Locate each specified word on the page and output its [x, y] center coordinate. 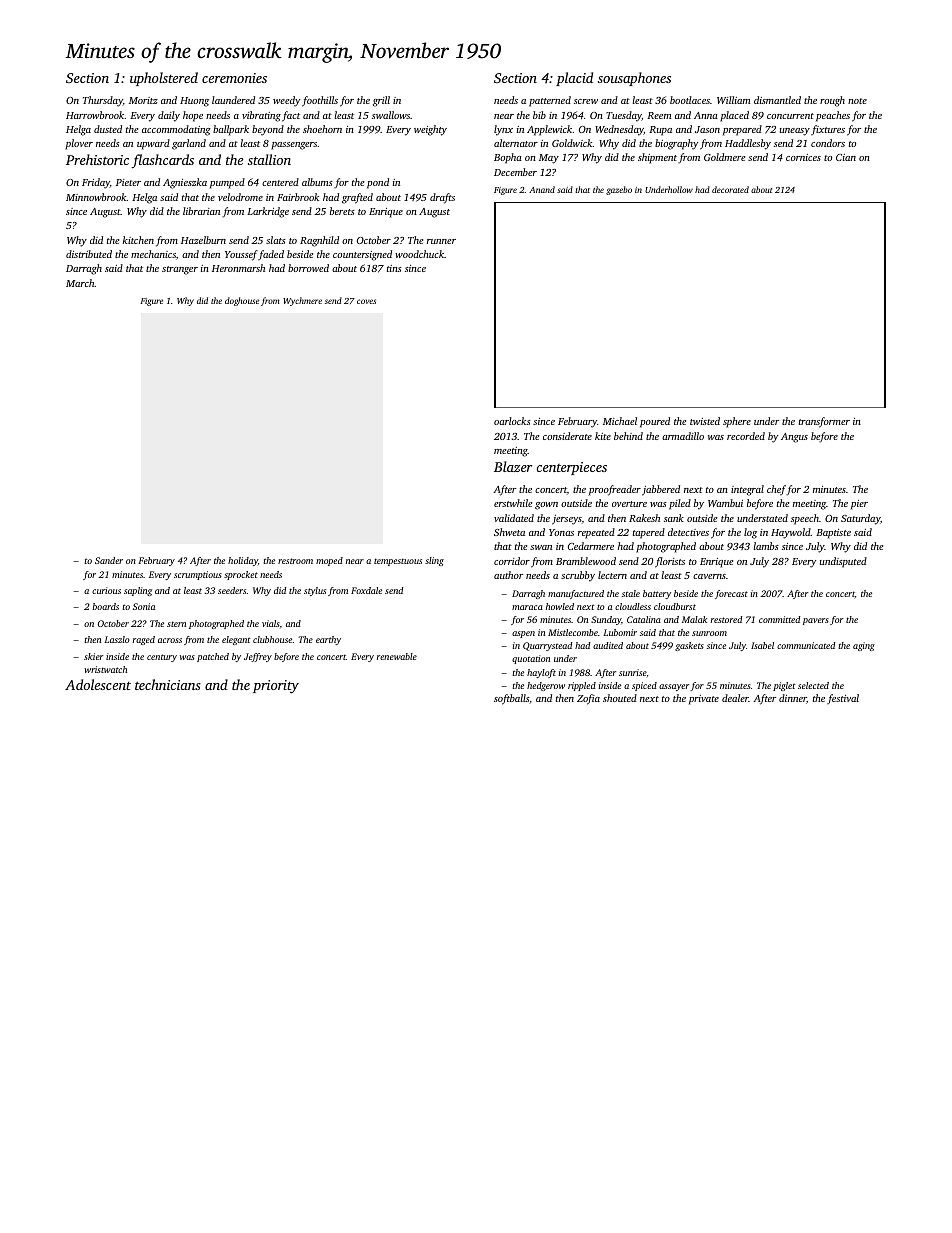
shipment [657, 158]
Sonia [144, 606]
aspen [523, 634]
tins [394, 268]
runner [441, 241]
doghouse [242, 301]
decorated [730, 189]
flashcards [162, 161]
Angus [794, 438]
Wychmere [302, 301]
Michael [620, 421]
